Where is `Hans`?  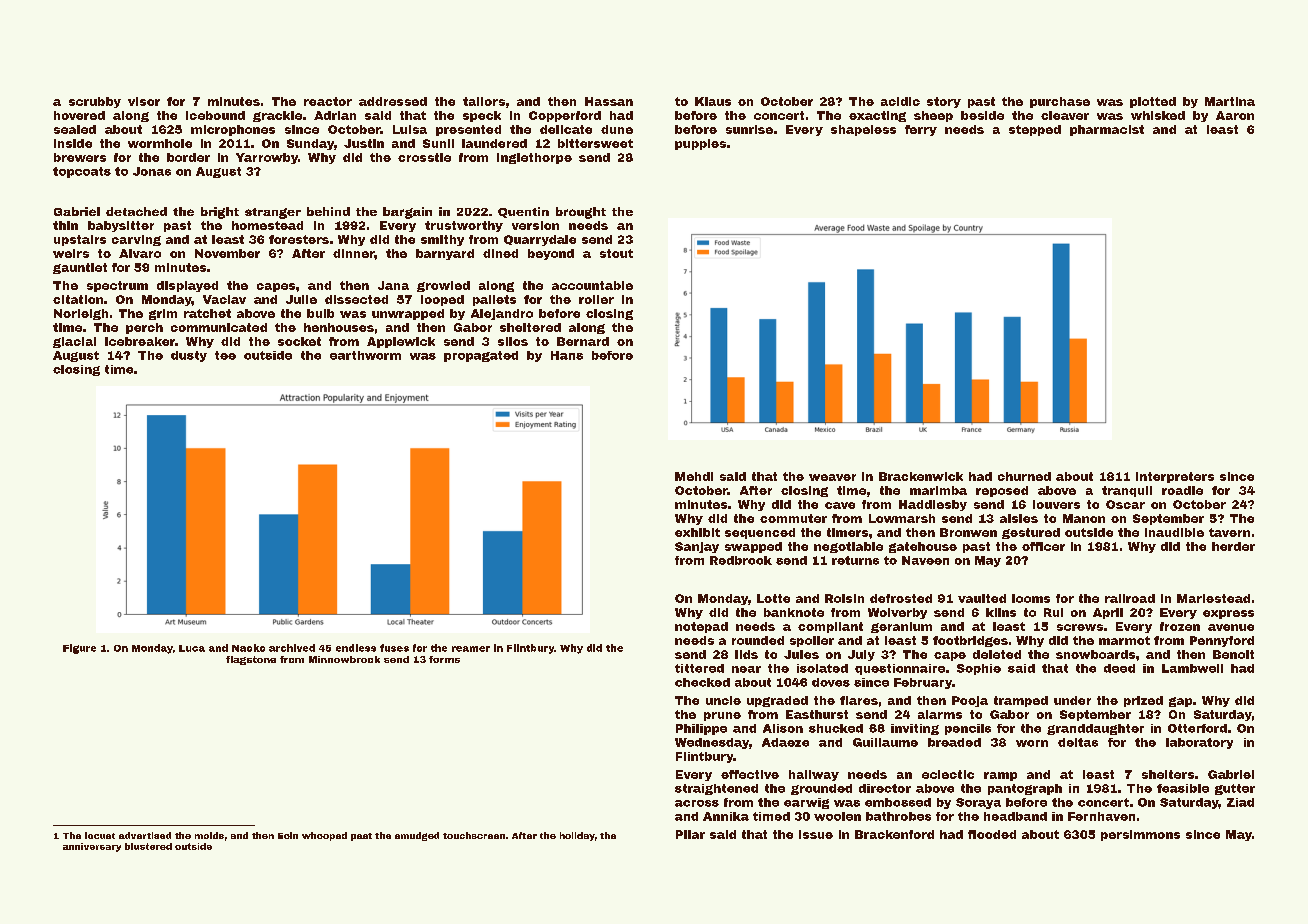 Hans is located at coordinates (567, 355).
